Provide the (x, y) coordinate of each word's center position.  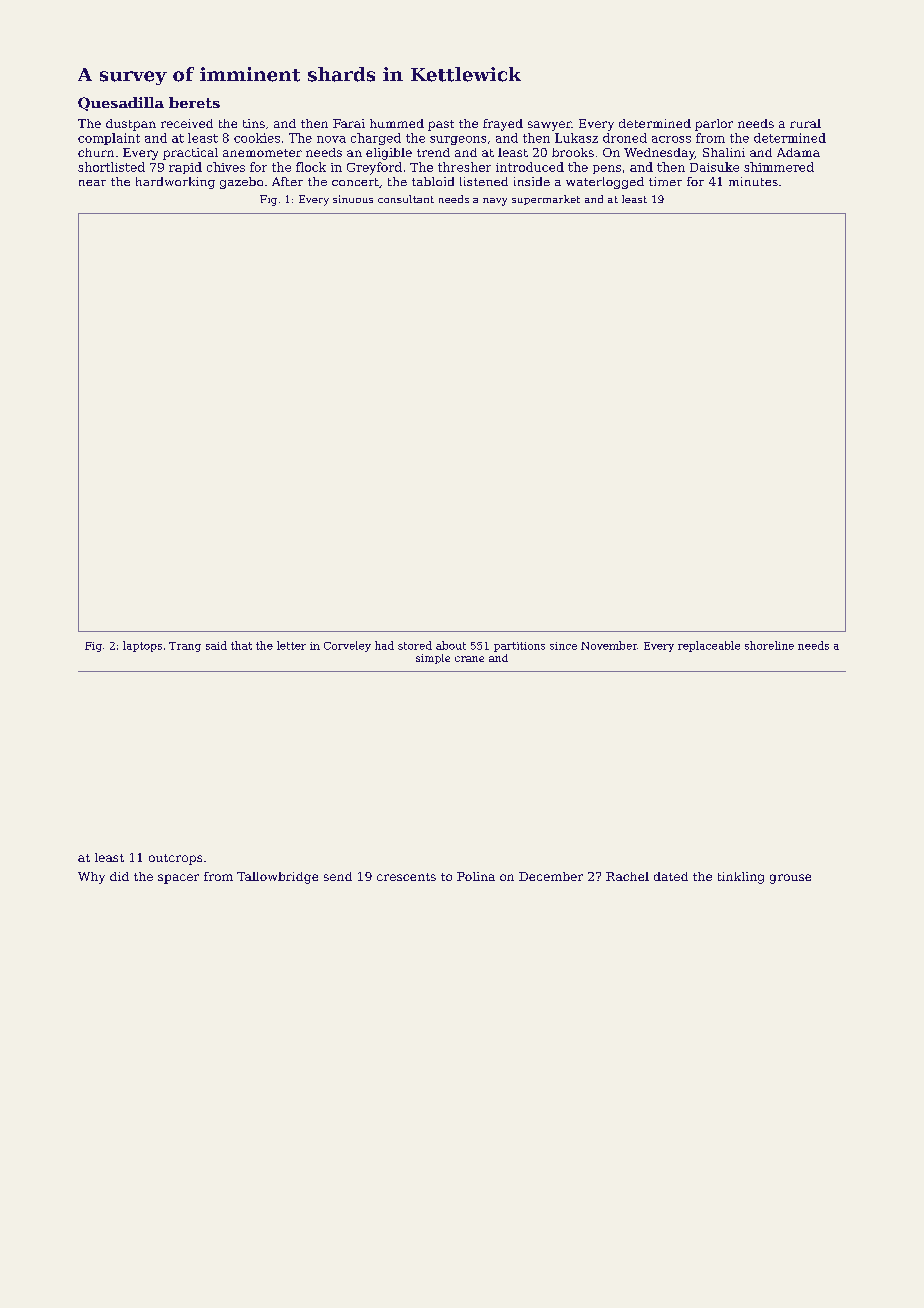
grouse (790, 879)
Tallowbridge (277, 878)
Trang (185, 647)
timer (665, 181)
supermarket (546, 200)
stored (415, 645)
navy (495, 202)
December (551, 876)
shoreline (769, 645)
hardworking (175, 183)
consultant (406, 199)
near (92, 183)
